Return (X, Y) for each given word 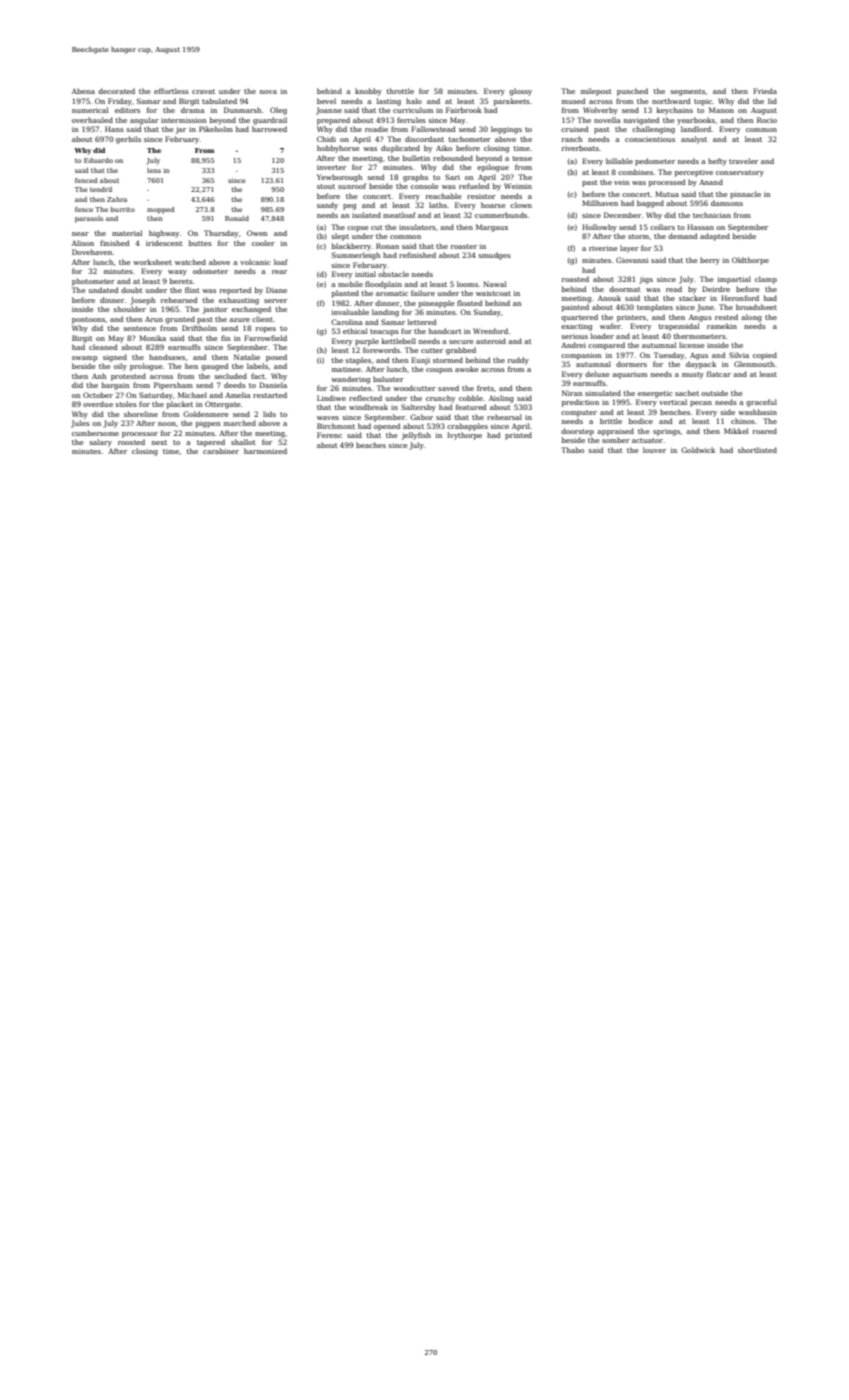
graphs (415, 178)
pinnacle (745, 195)
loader (602, 336)
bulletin (416, 158)
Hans (114, 129)
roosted (131, 442)
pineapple (437, 304)
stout (326, 186)
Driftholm (199, 328)
